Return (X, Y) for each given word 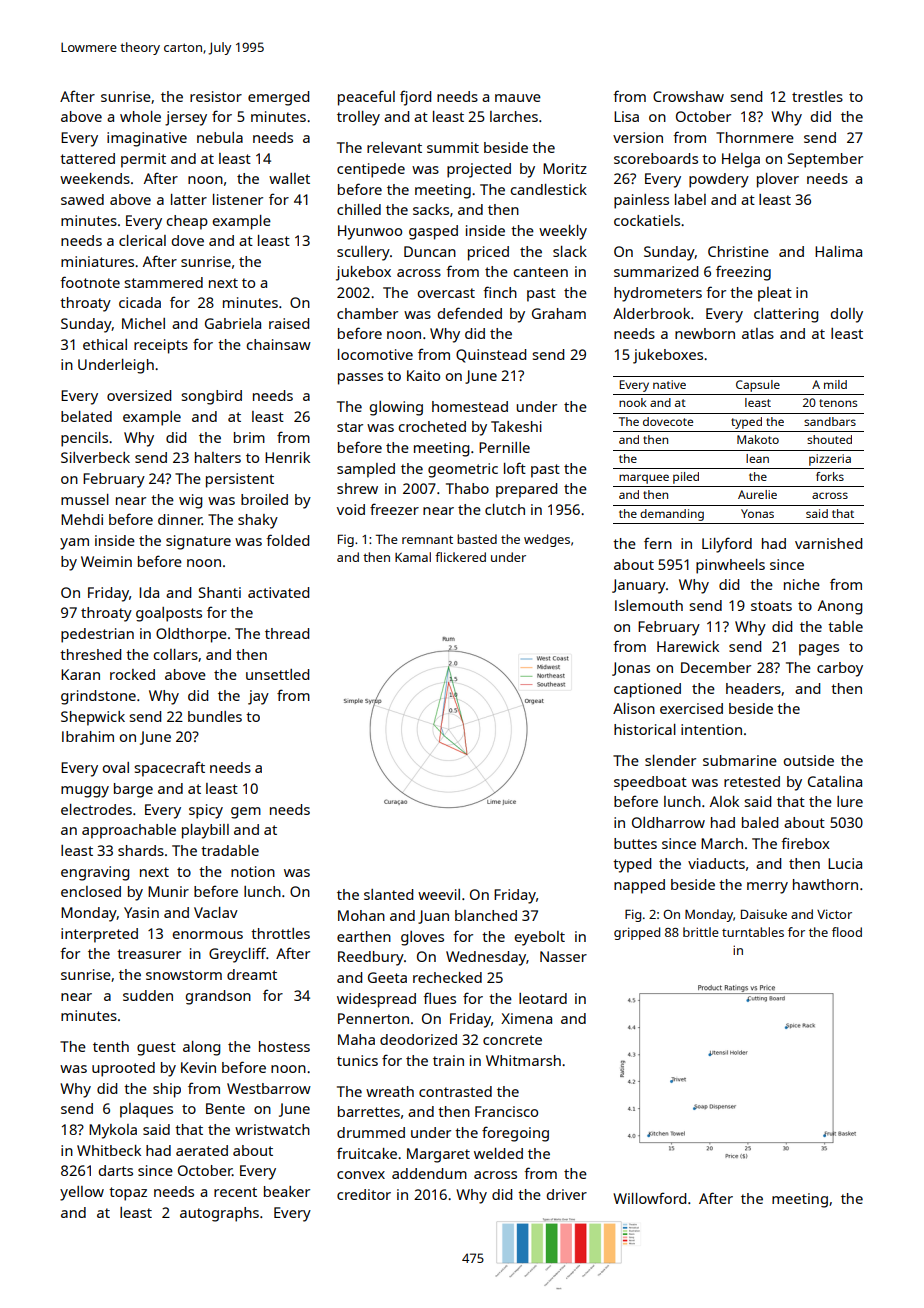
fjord (415, 98)
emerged (278, 98)
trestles (817, 96)
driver (566, 1194)
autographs (219, 1214)
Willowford (649, 1198)
